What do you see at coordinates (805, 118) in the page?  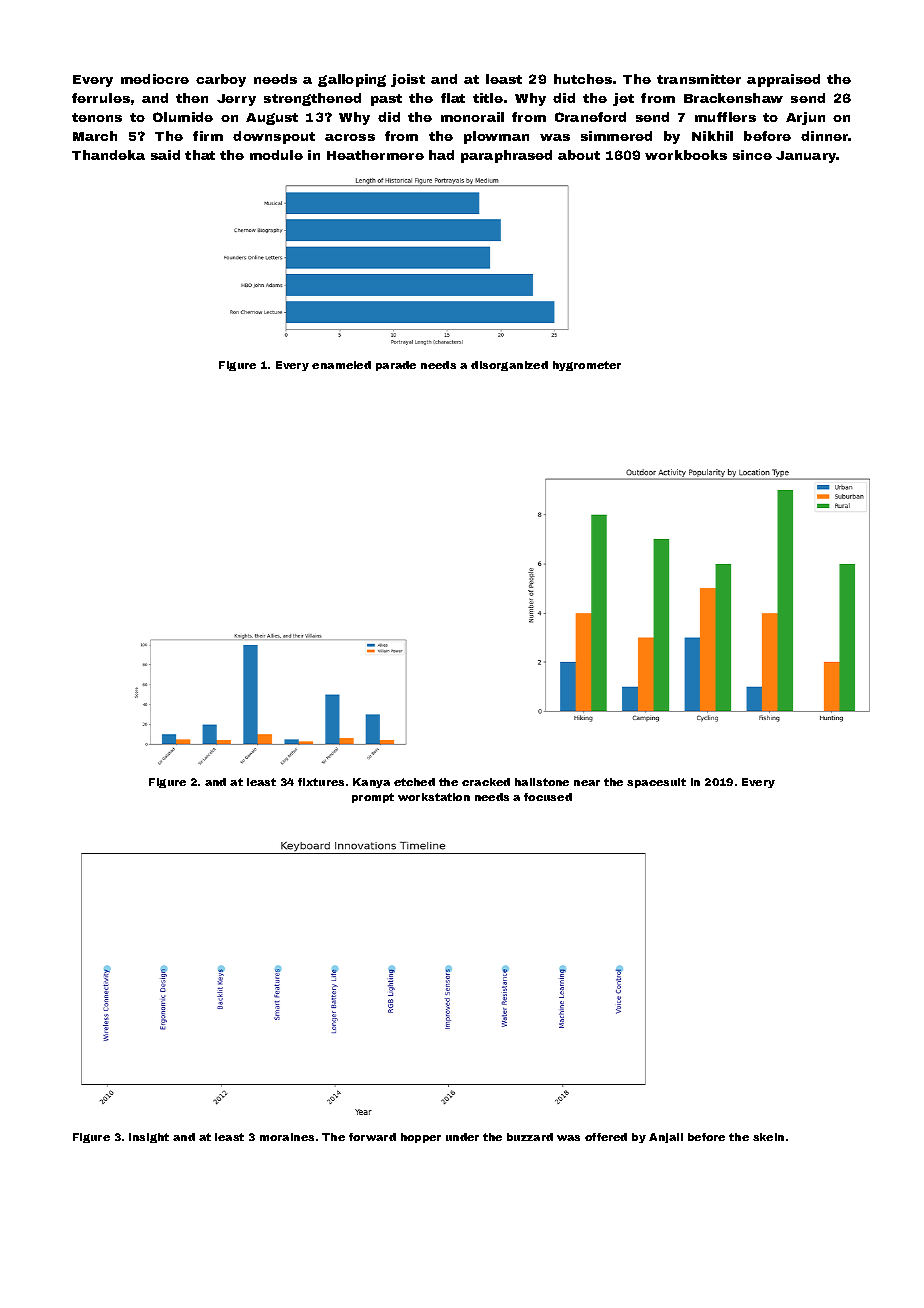 I see `Arjun` at bounding box center [805, 118].
